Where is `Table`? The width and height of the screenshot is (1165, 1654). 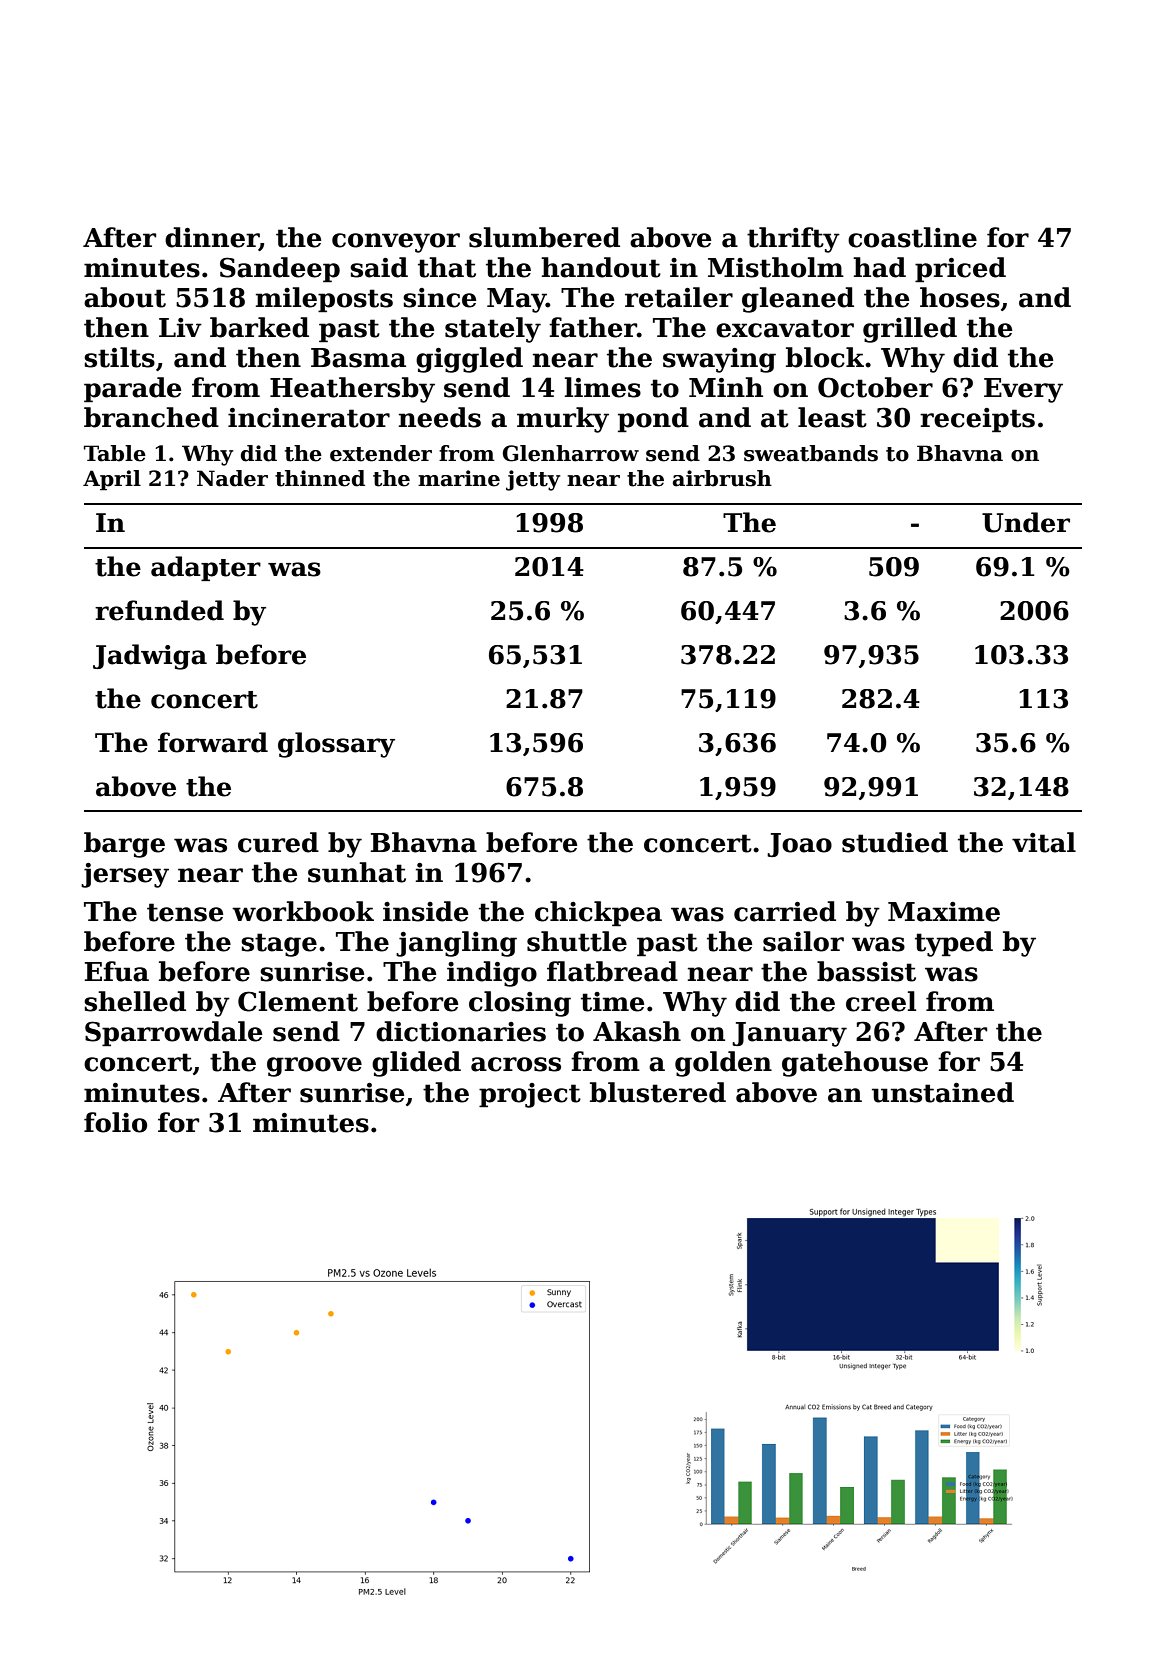
Table is located at coordinates (115, 453).
